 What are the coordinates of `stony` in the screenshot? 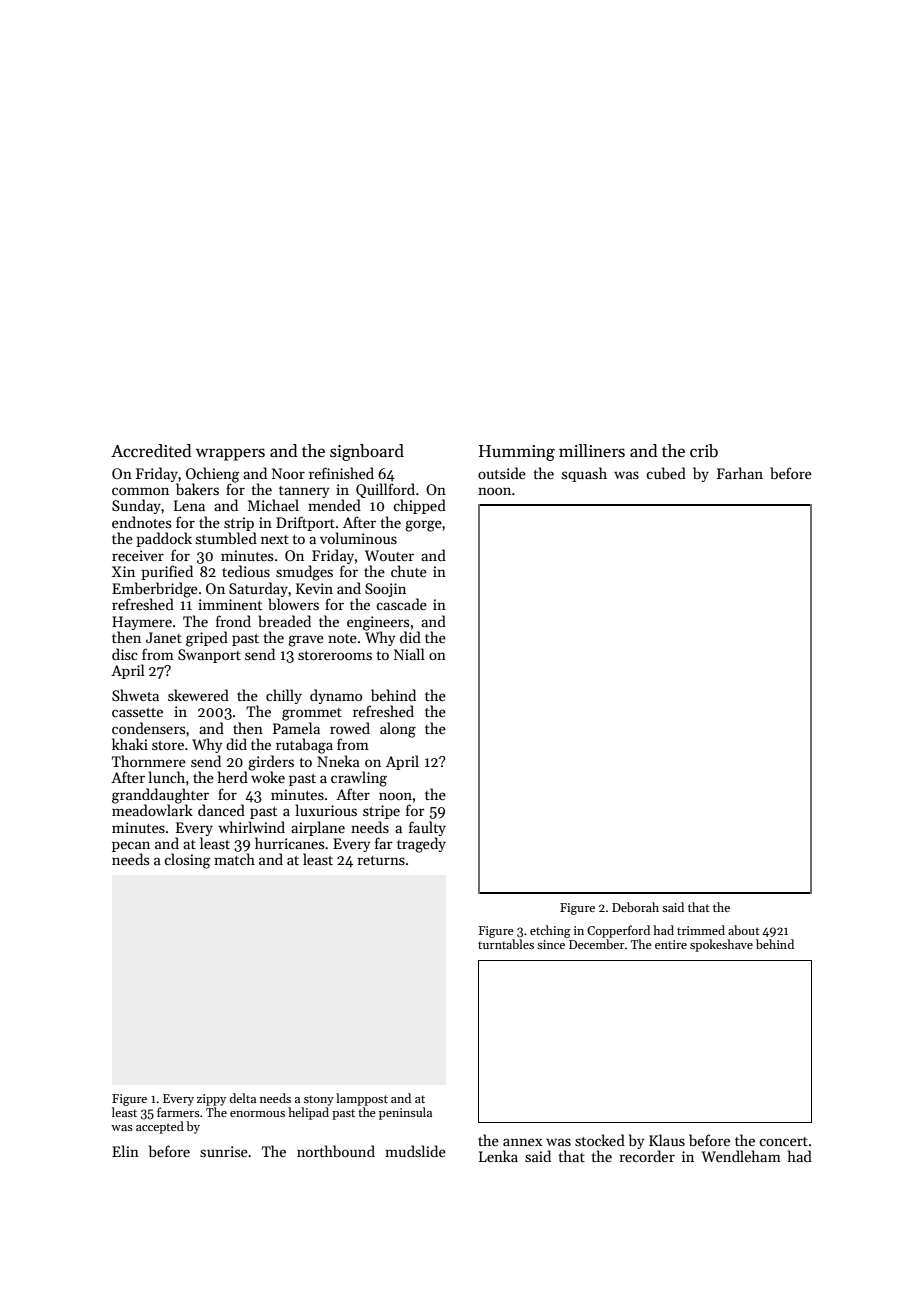 It's located at (319, 1100).
